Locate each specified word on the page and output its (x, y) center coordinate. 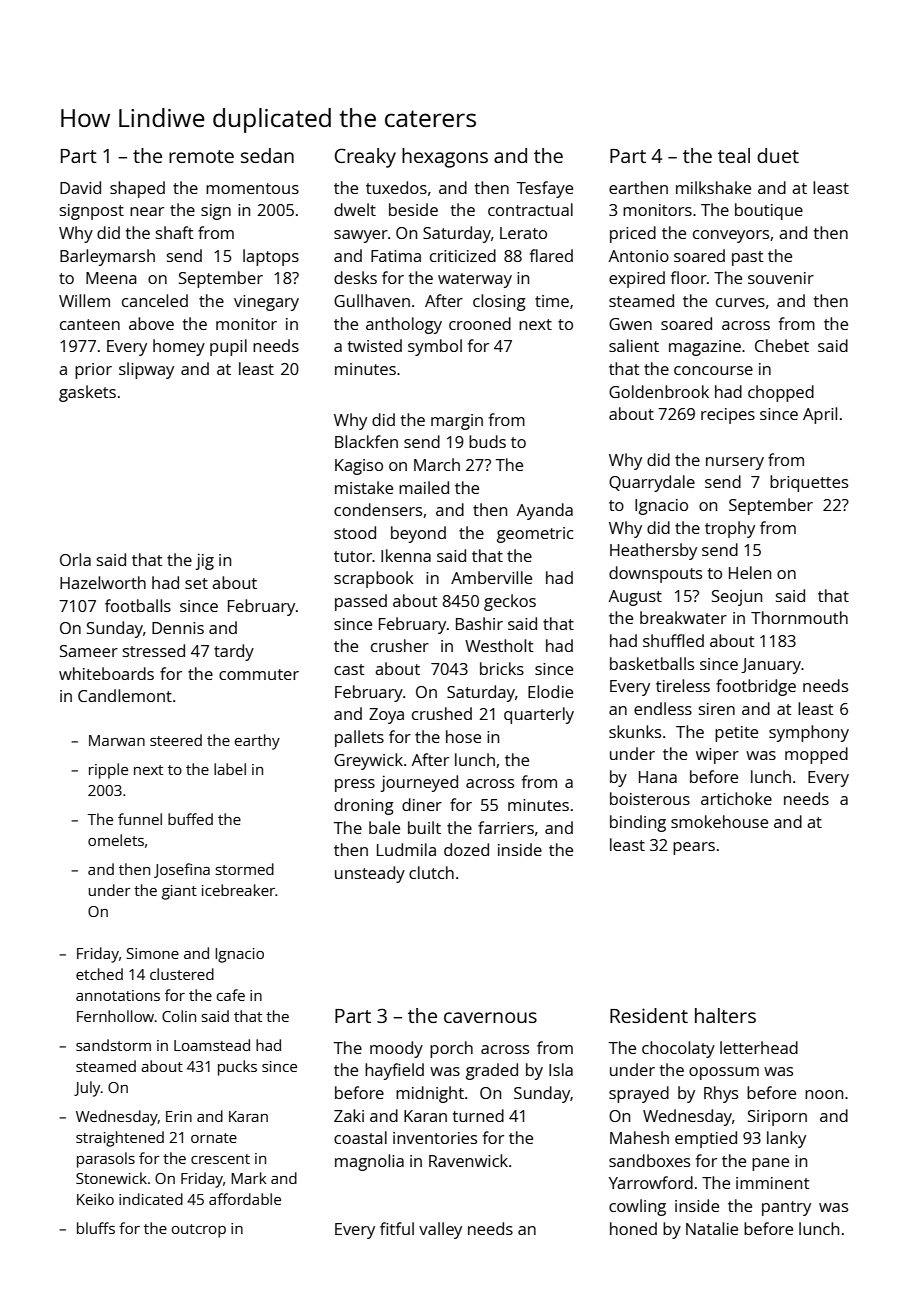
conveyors (731, 236)
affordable (245, 1199)
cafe (231, 995)
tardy (234, 652)
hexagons (445, 158)
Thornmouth (799, 617)
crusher (400, 645)
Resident (649, 1015)
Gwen (630, 324)
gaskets (87, 393)
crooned (480, 323)
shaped (137, 189)
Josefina (182, 870)
